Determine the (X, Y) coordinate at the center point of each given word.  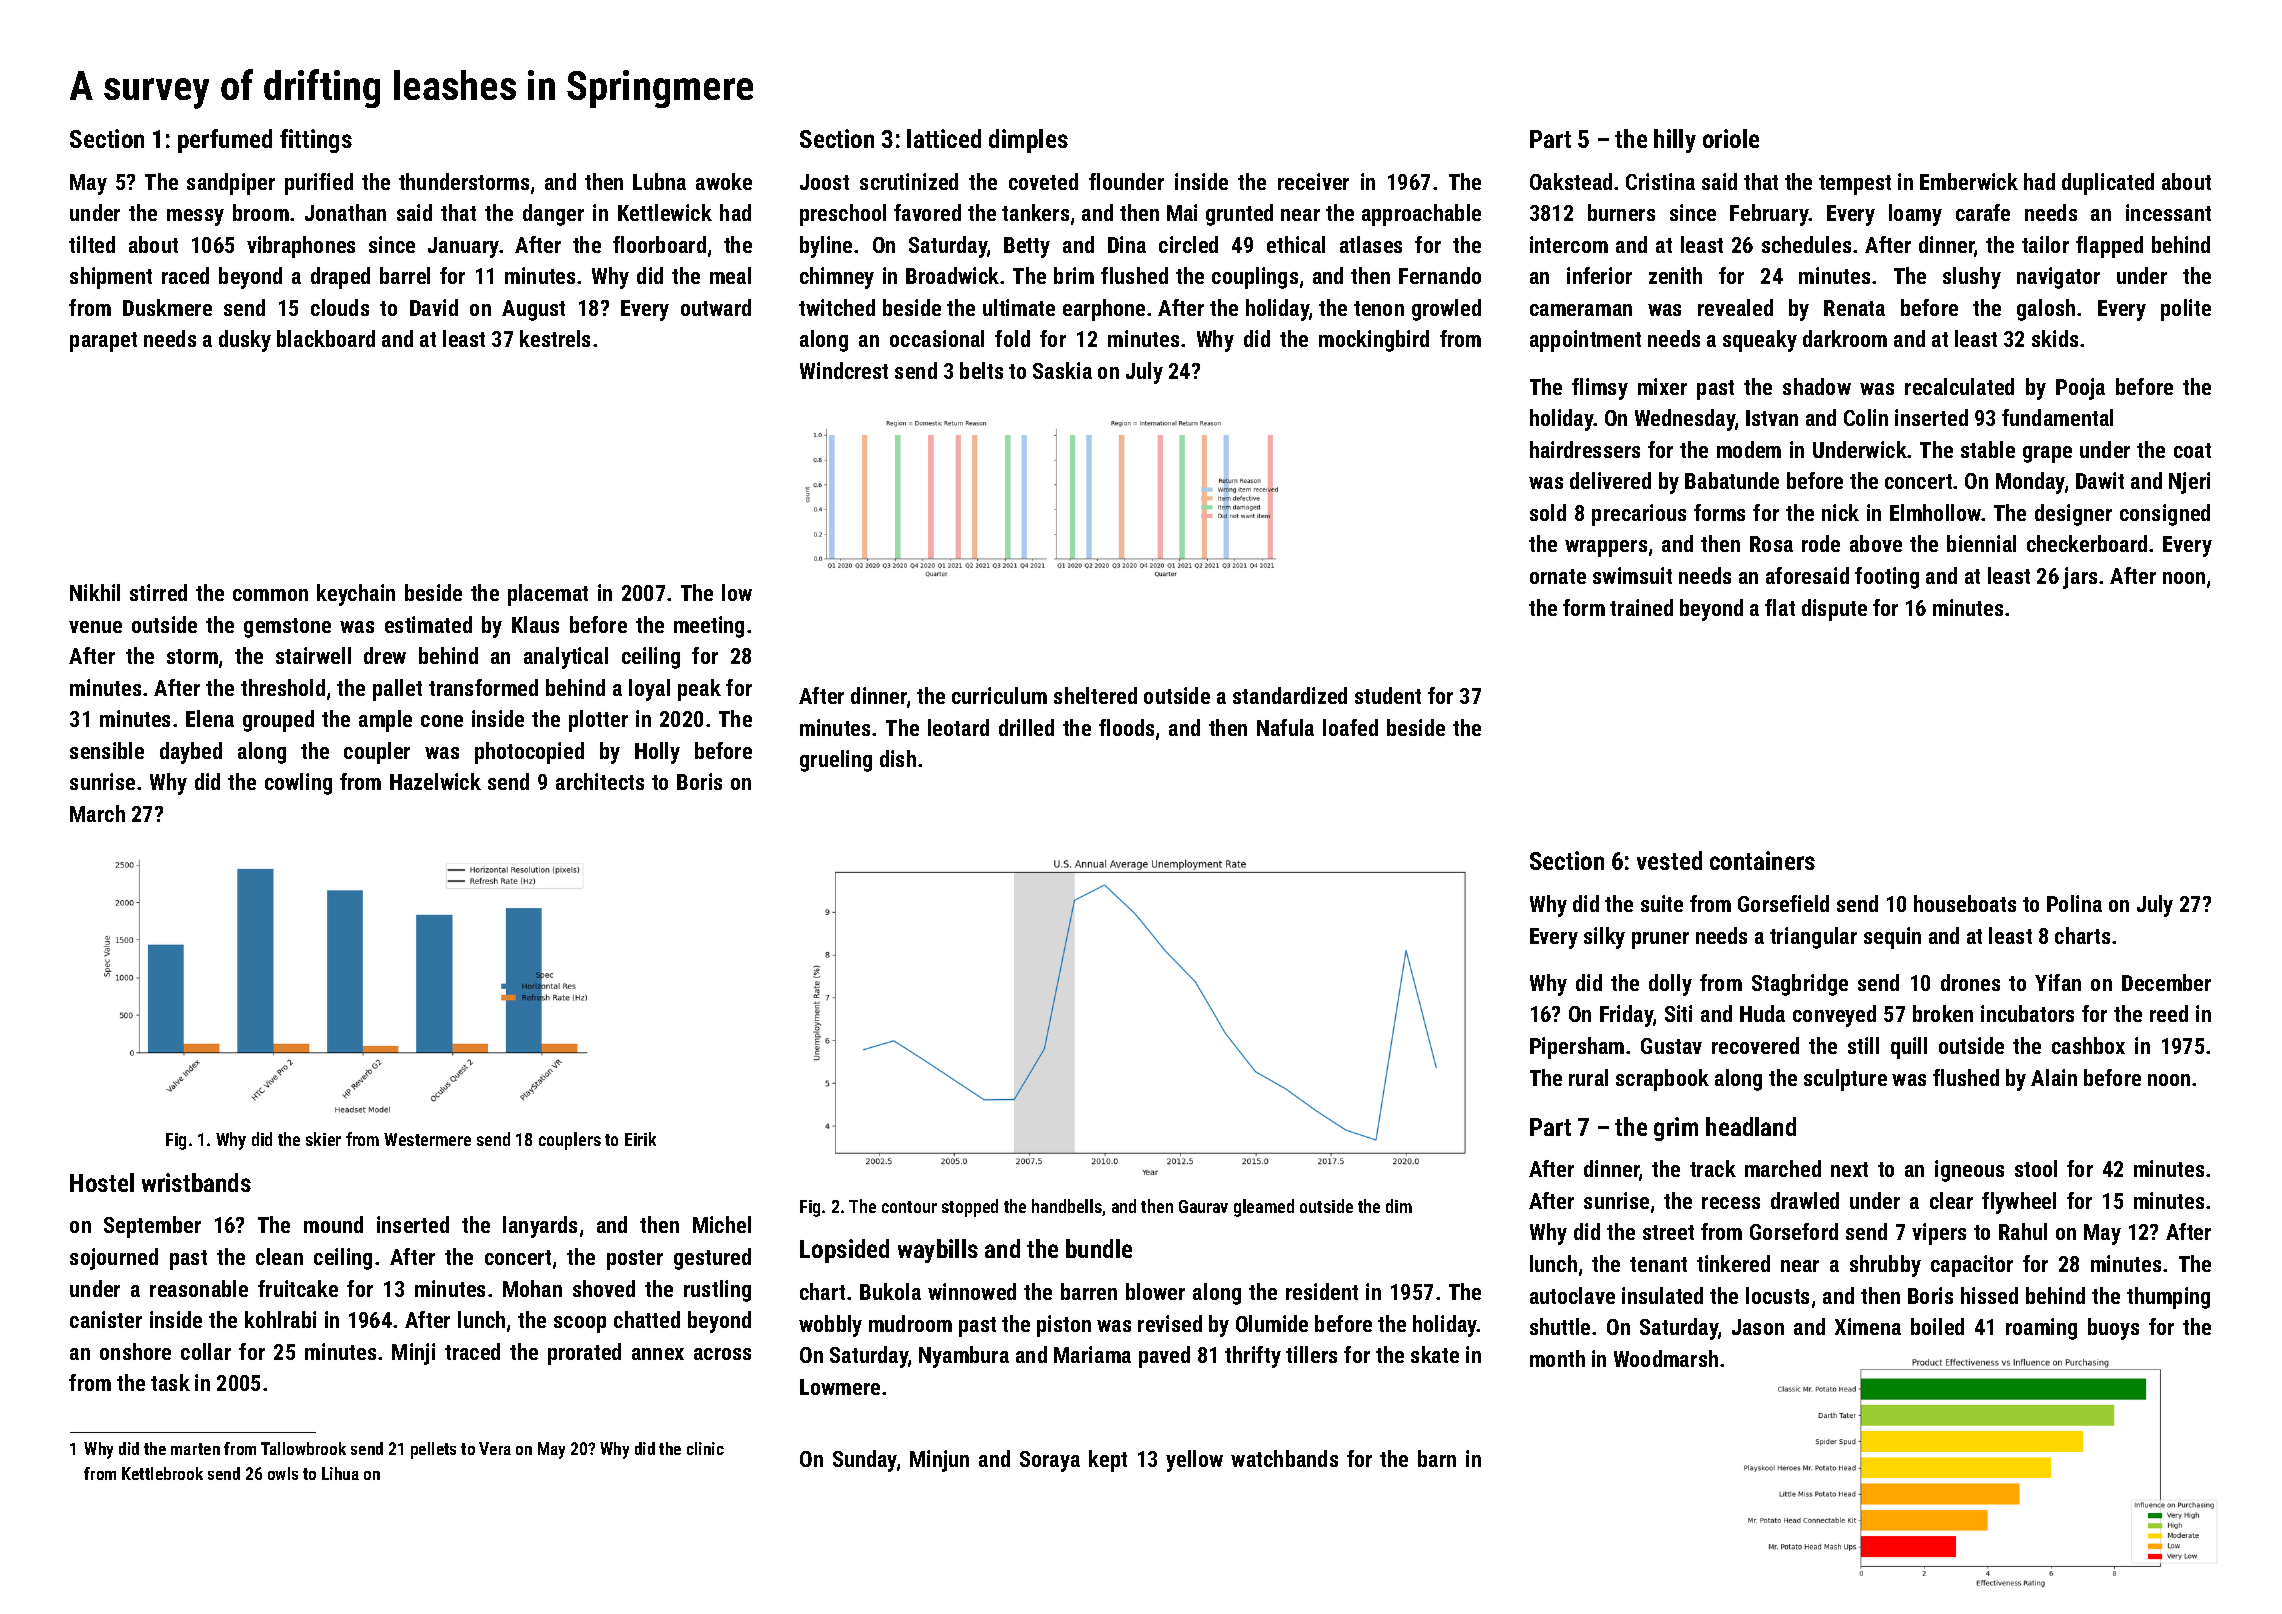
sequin (1892, 938)
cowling (298, 784)
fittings (316, 141)
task (170, 1382)
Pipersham (1577, 1048)
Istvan (1772, 418)
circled (1188, 244)
